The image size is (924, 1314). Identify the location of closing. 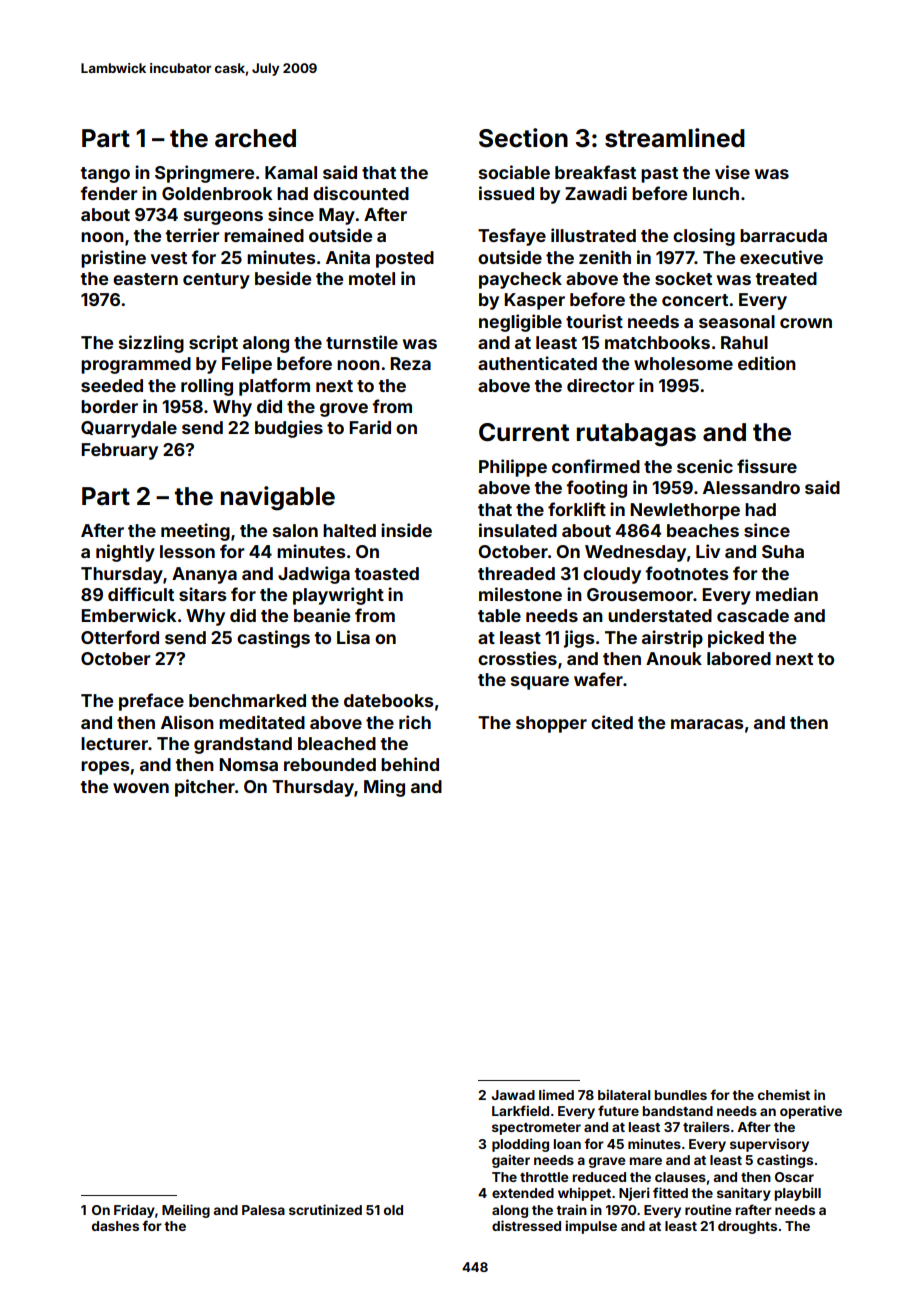
(704, 237).
